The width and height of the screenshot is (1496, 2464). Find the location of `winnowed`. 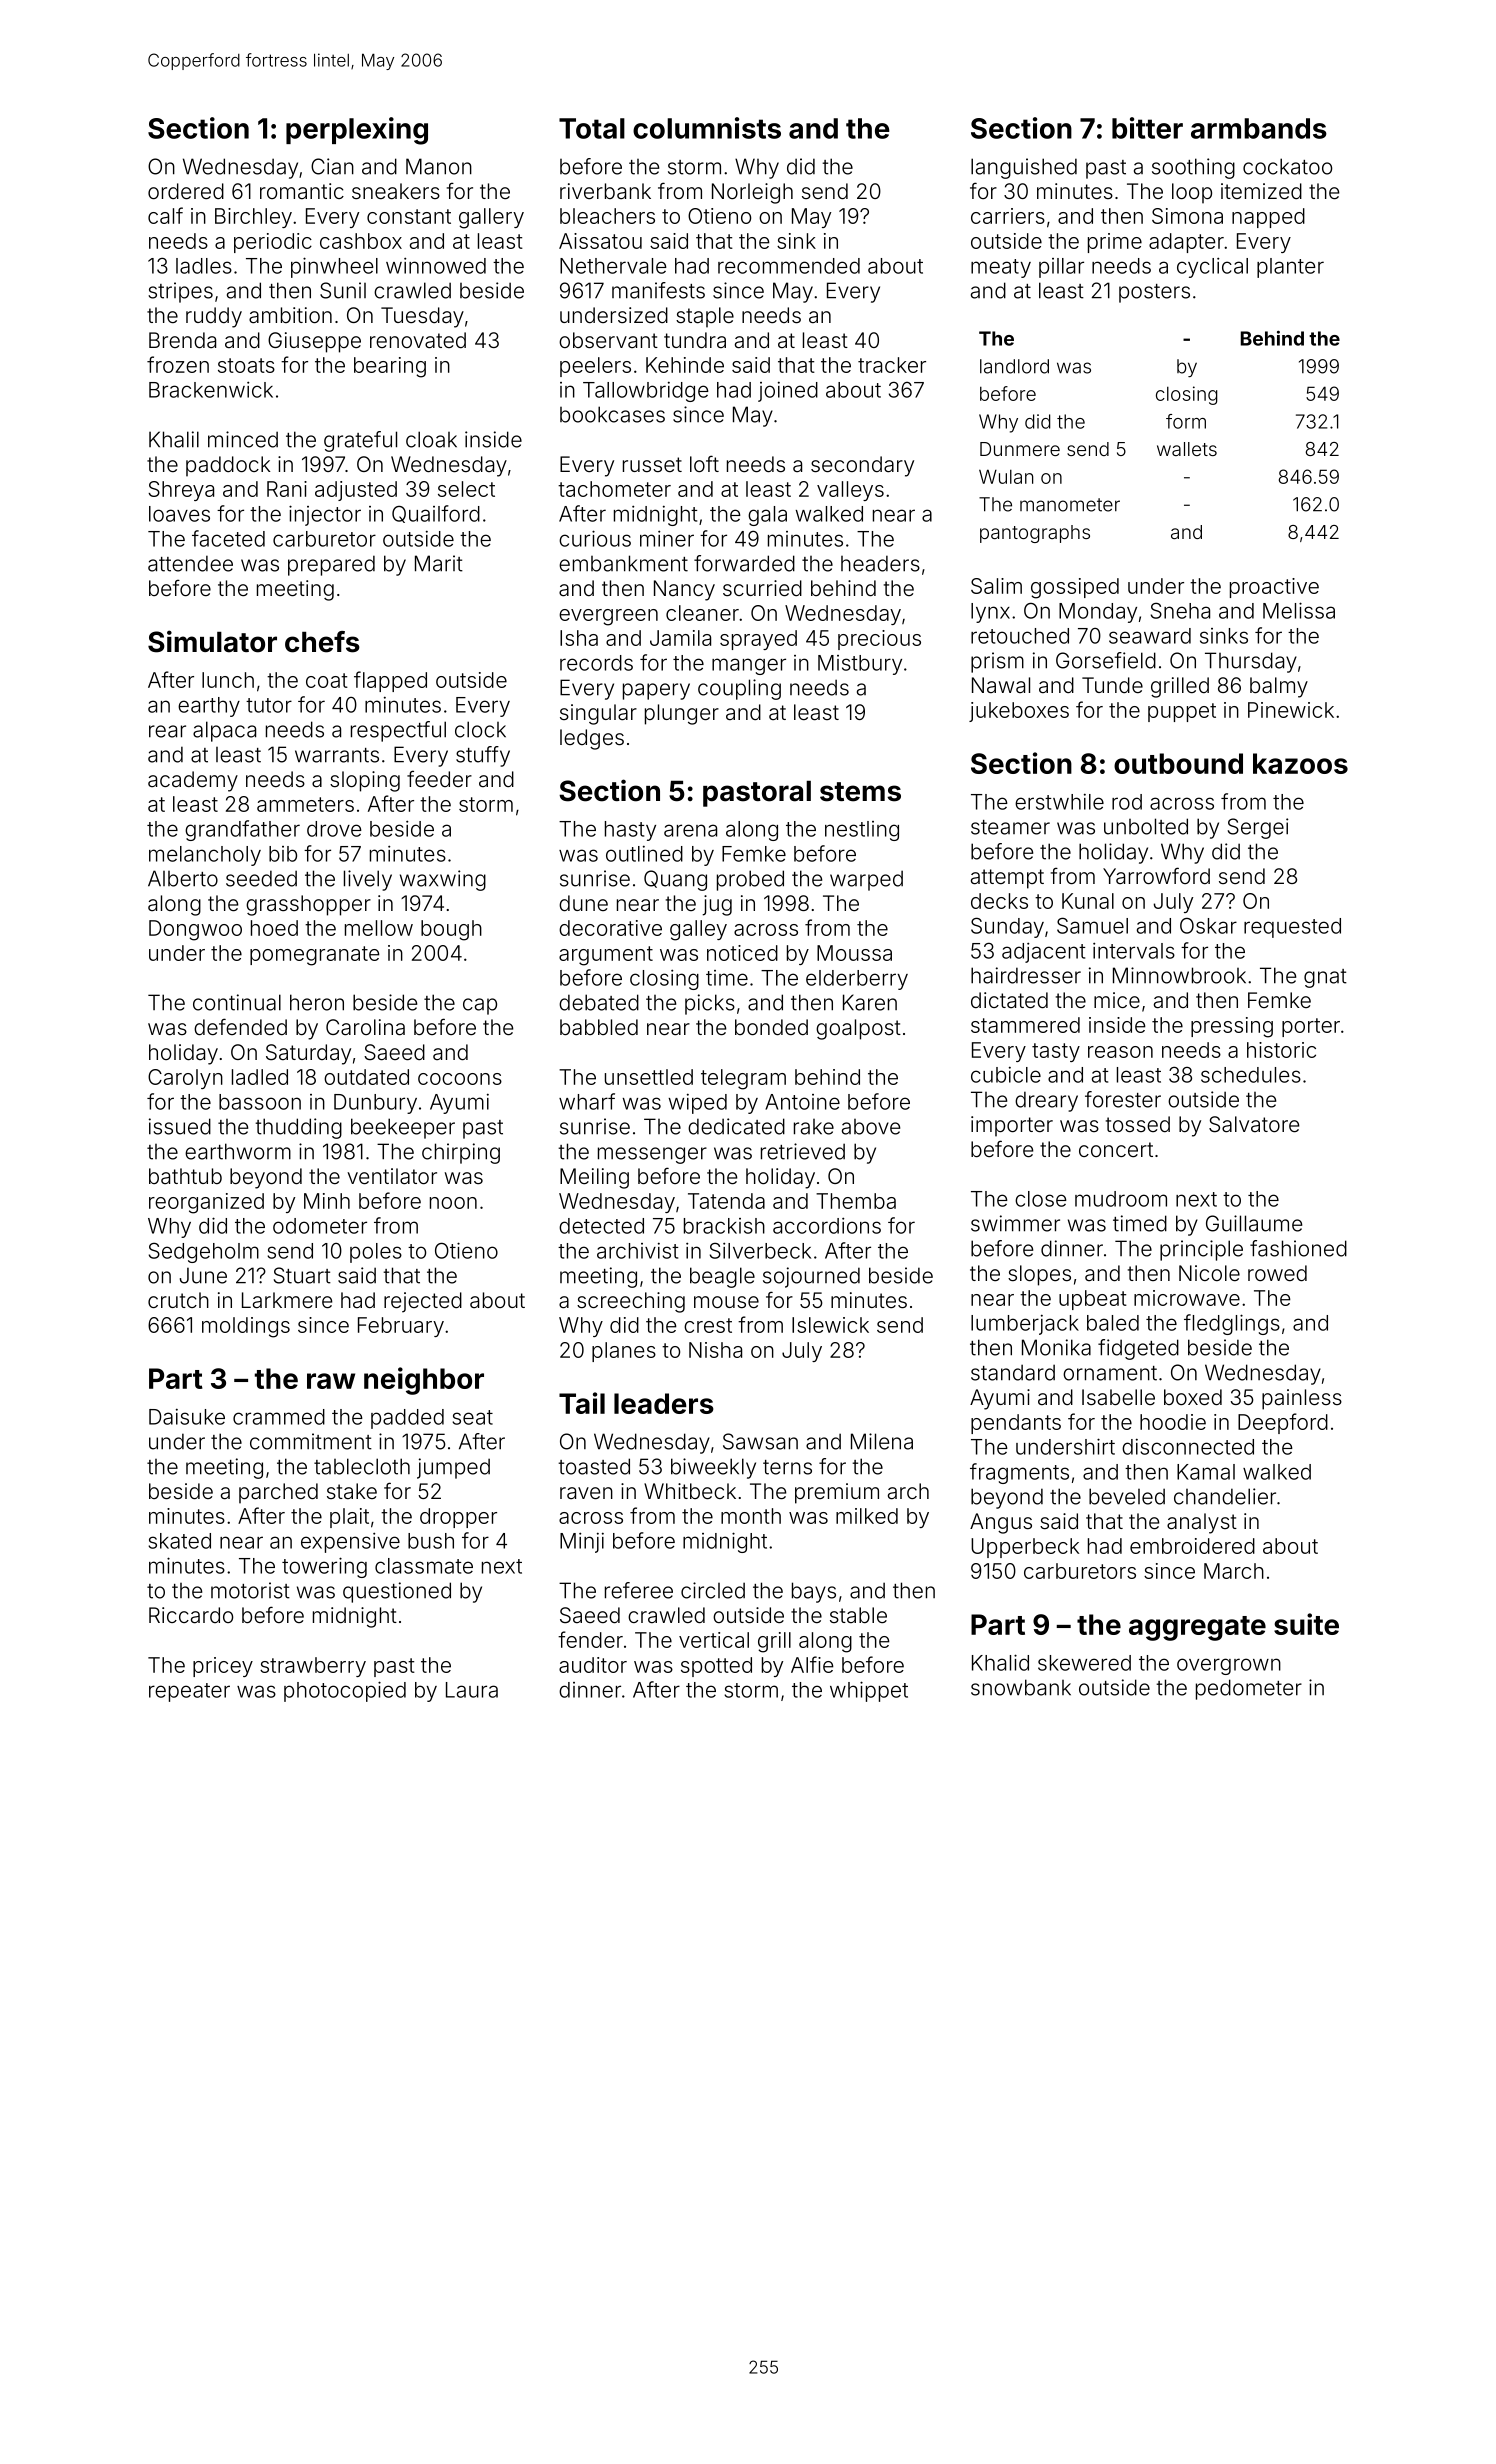

winnowed is located at coordinates (436, 265).
